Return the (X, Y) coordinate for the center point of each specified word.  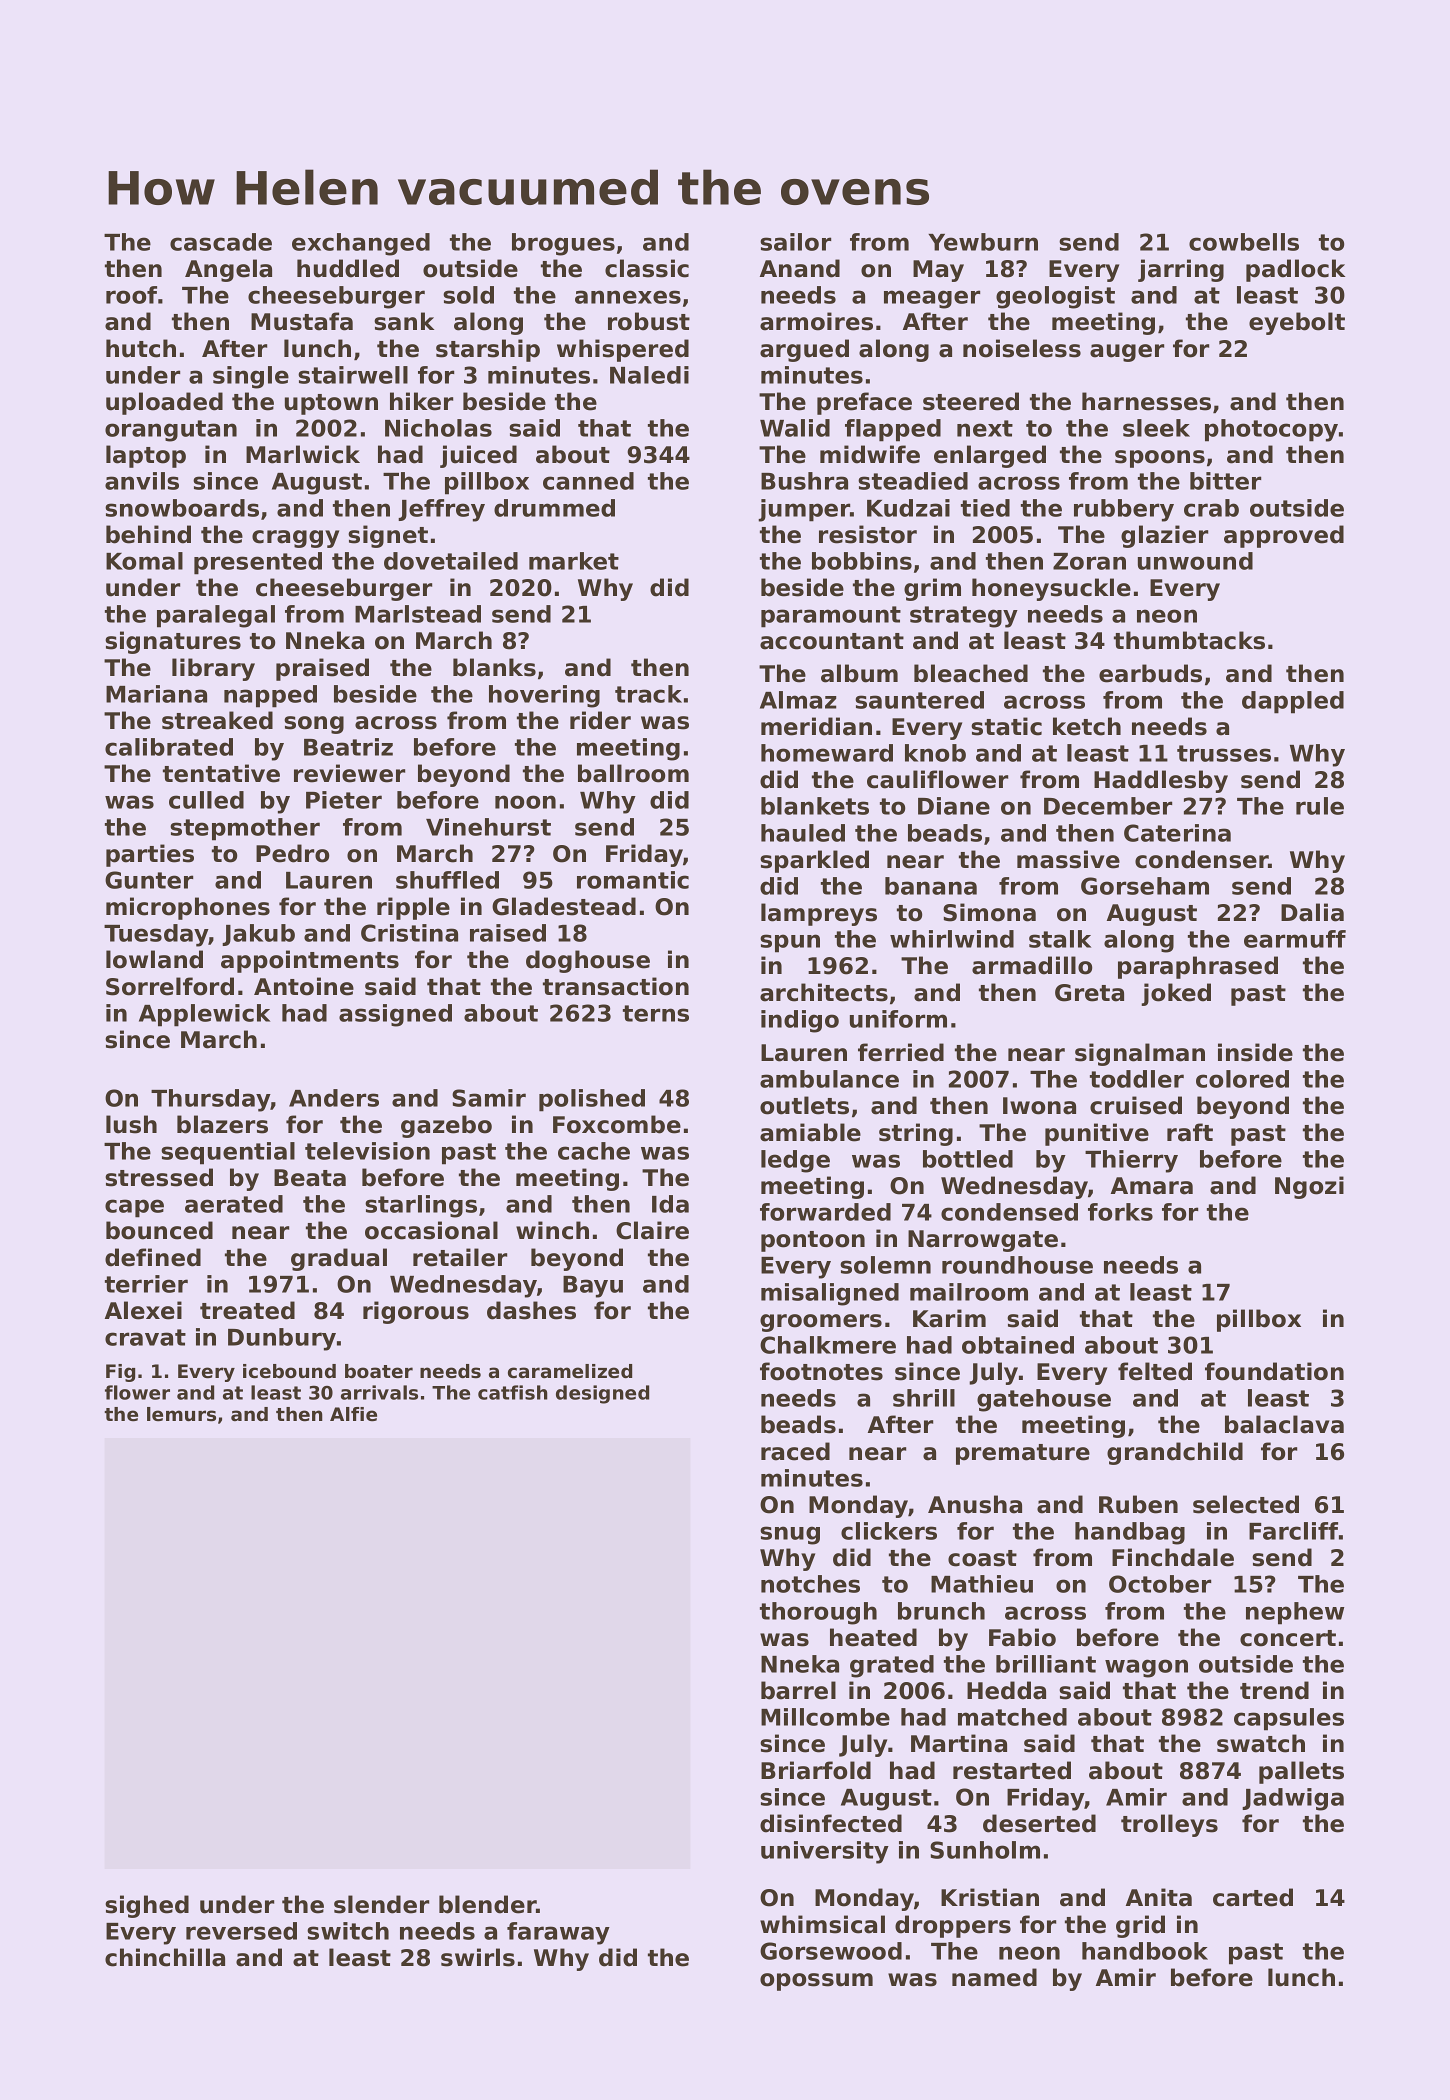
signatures (173, 642)
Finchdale (1173, 1557)
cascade (221, 242)
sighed (147, 1906)
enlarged (990, 456)
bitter (1225, 481)
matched (1012, 1717)
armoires (816, 321)
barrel (798, 1690)
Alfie (353, 1414)
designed (602, 1394)
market (574, 561)
